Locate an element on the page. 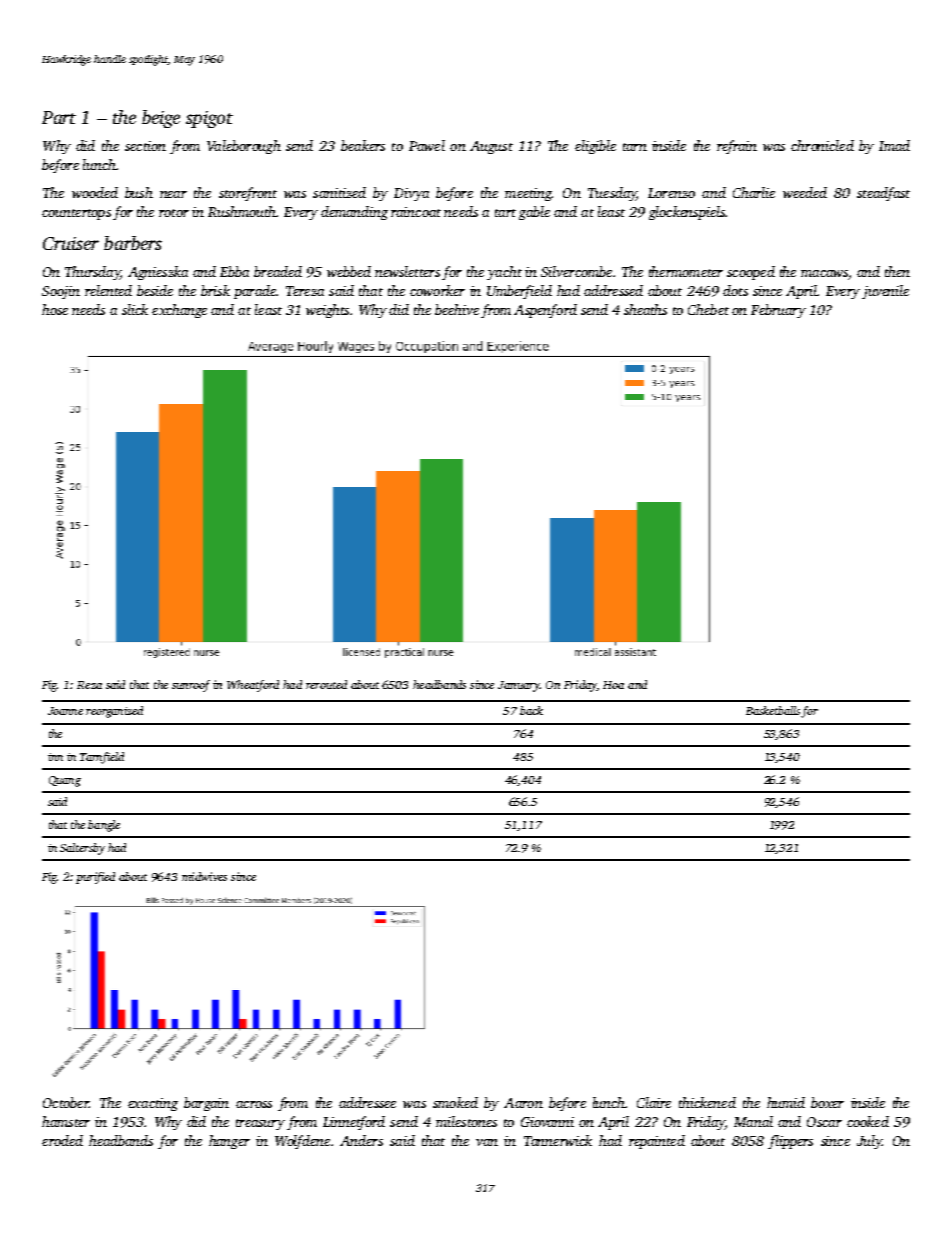 This page has height=1233, width=952. Basketballs is located at coordinates (773, 710).
